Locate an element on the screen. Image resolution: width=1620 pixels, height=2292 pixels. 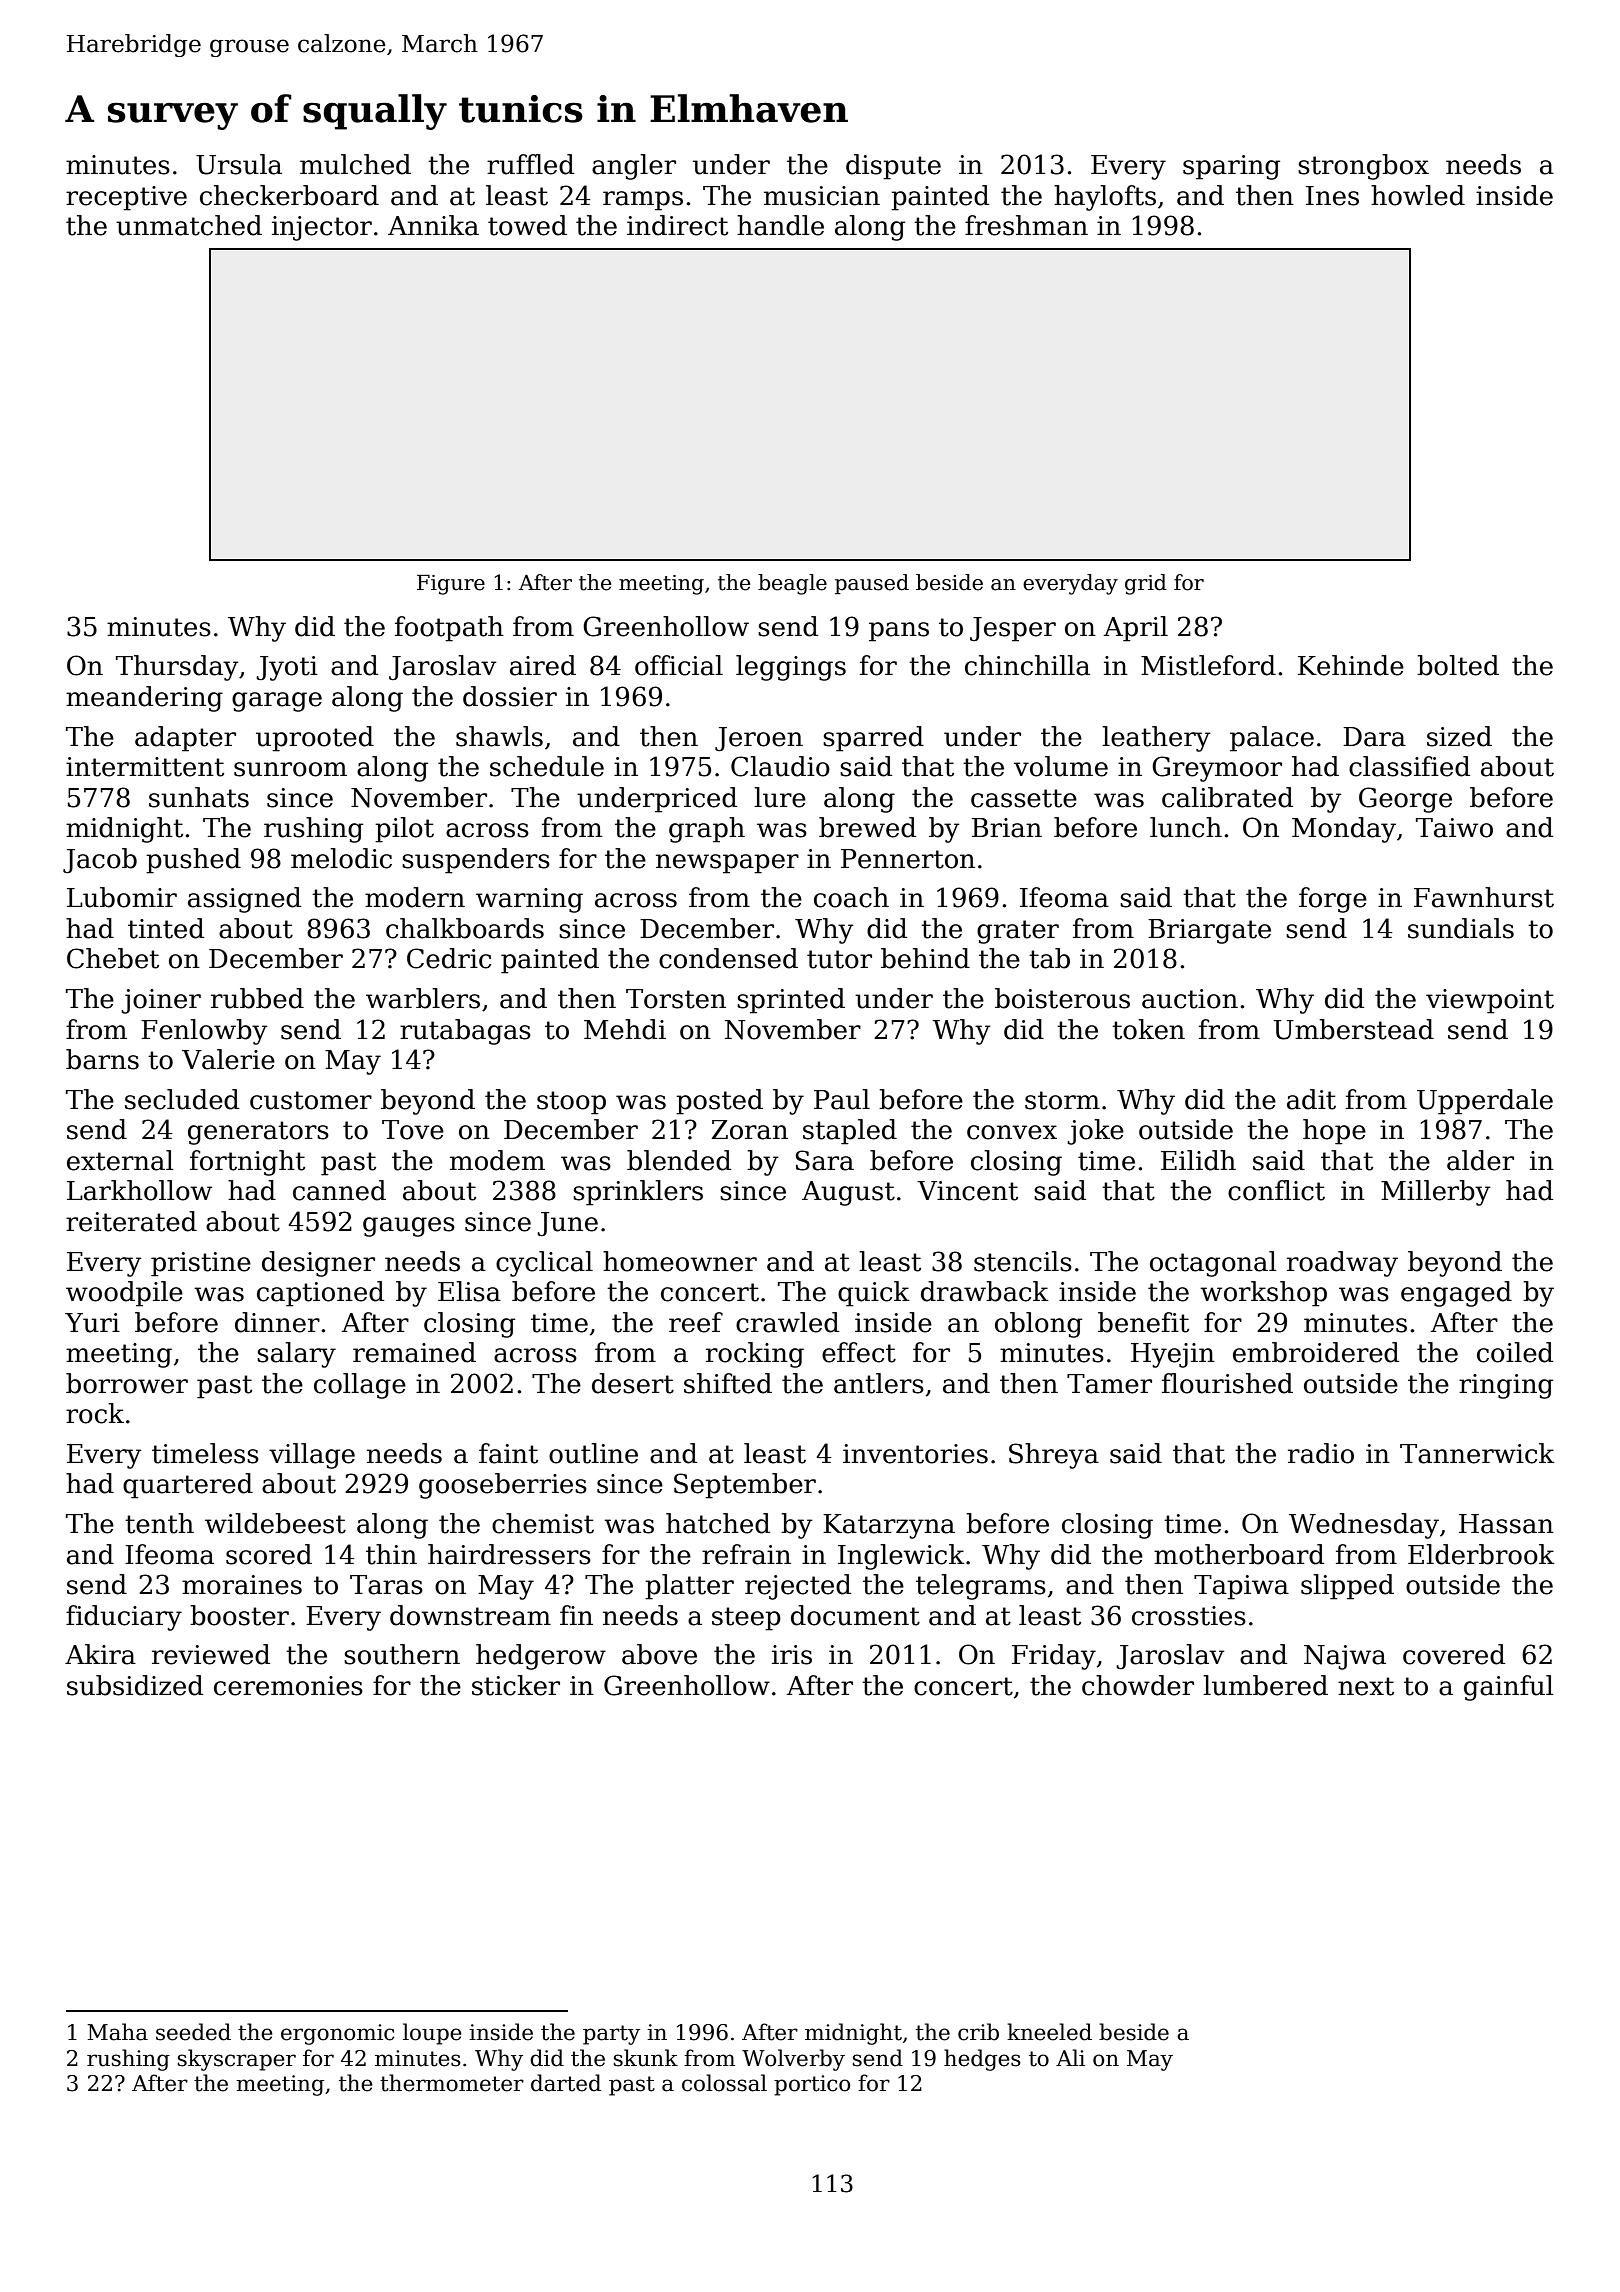
Sara is located at coordinates (825, 1160).
